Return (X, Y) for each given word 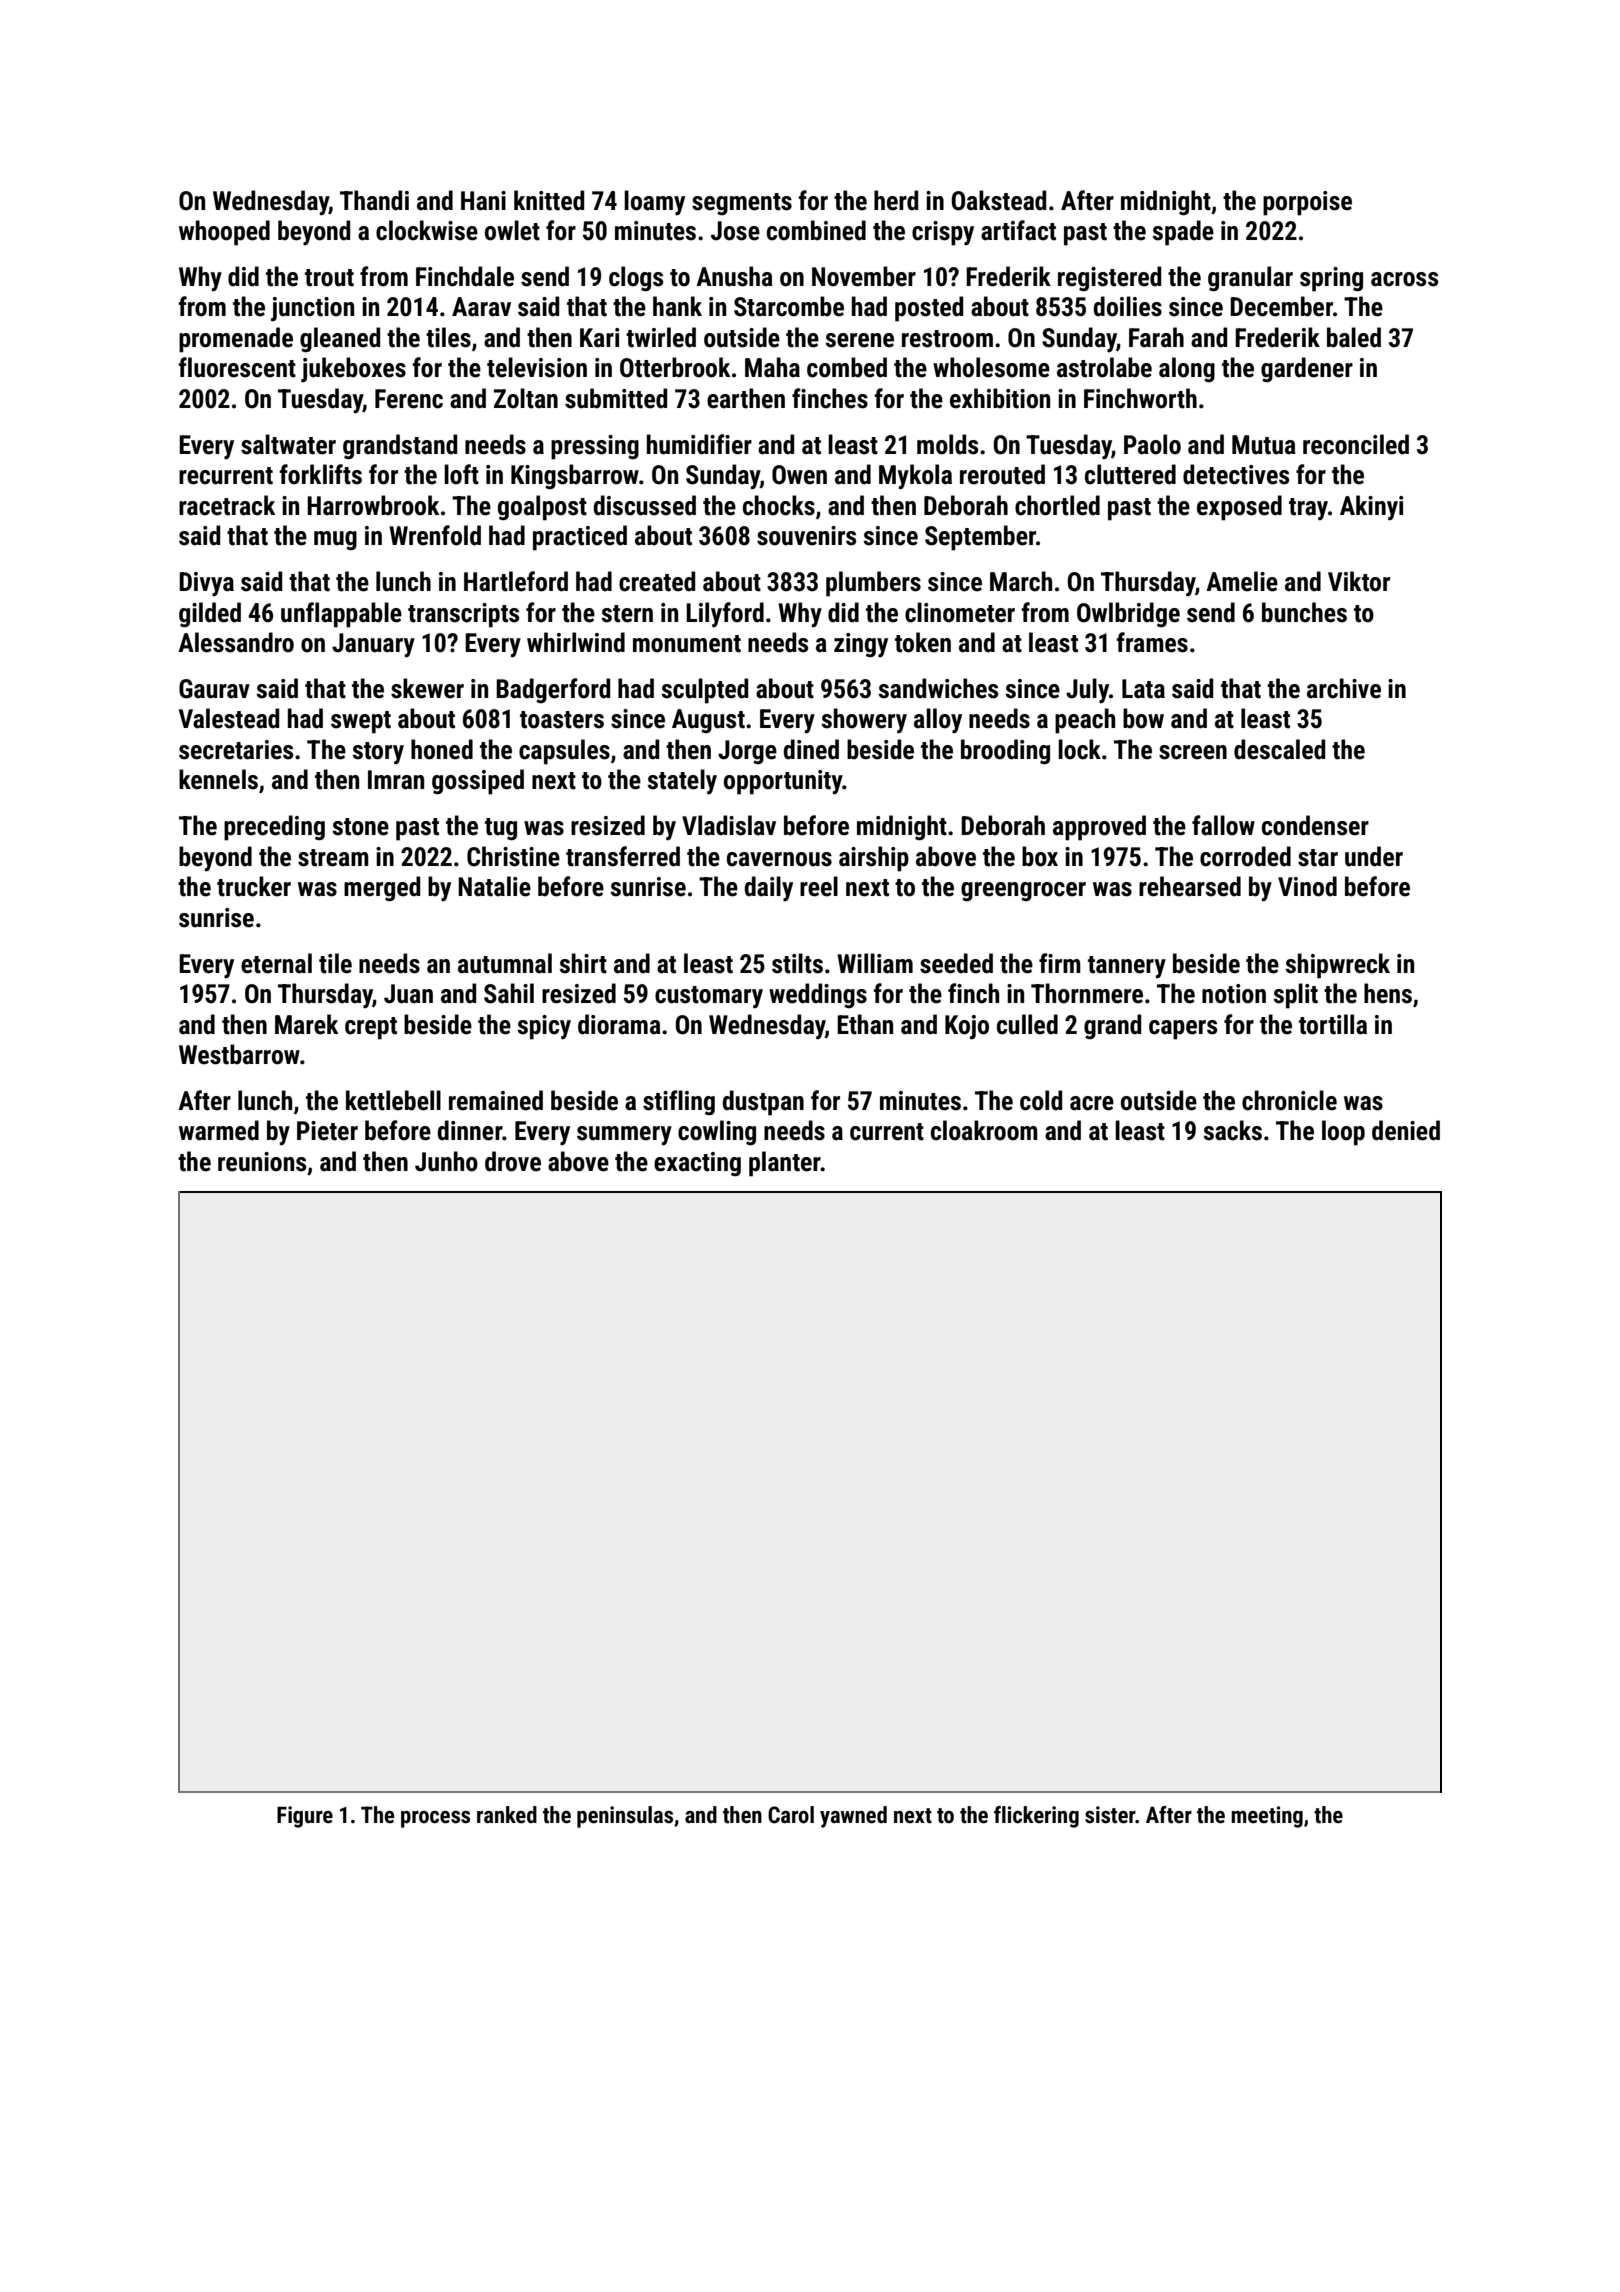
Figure (305, 1817)
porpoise (1307, 203)
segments (742, 204)
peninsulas (625, 1817)
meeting (1267, 1817)
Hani (483, 201)
